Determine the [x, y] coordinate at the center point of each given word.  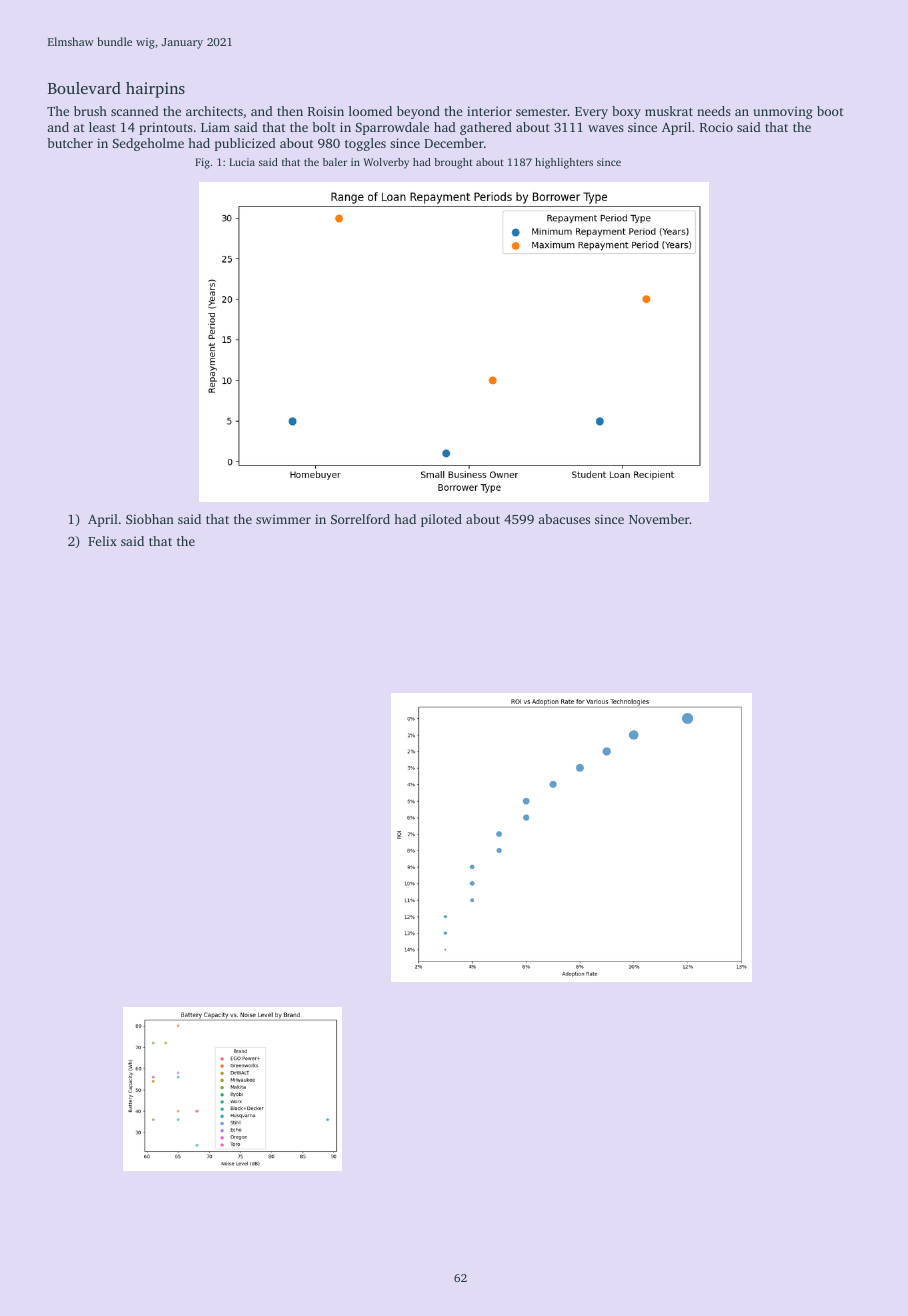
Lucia [242, 162]
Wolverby [386, 163]
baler [335, 162]
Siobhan [150, 519]
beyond [418, 112]
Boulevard [84, 88]
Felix [102, 541]
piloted [441, 520]
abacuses [564, 519]
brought [453, 163]
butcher [70, 143]
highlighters [564, 163]
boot [830, 111]
